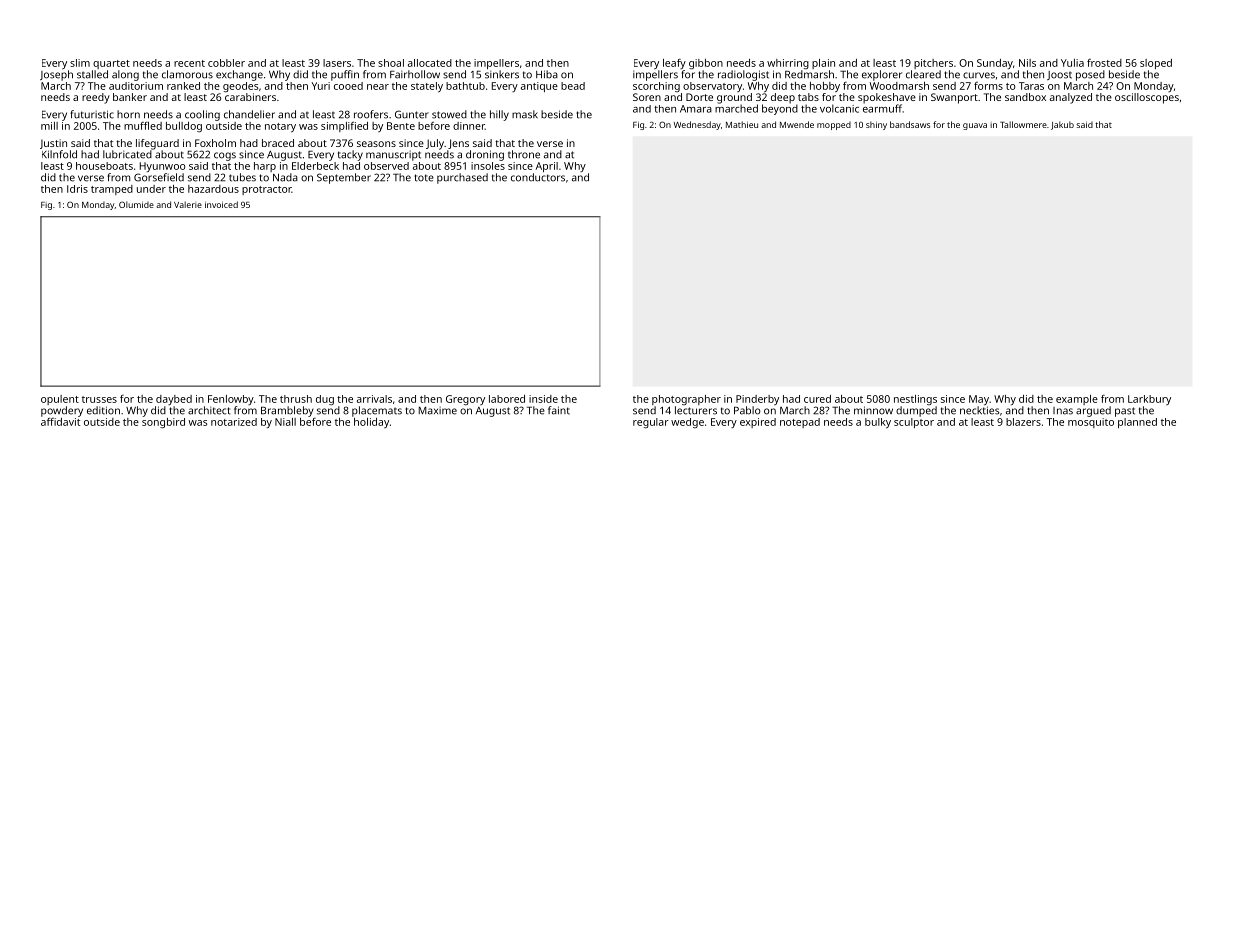  What do you see at coordinates (337, 63) in the page?
I see `lasers` at bounding box center [337, 63].
